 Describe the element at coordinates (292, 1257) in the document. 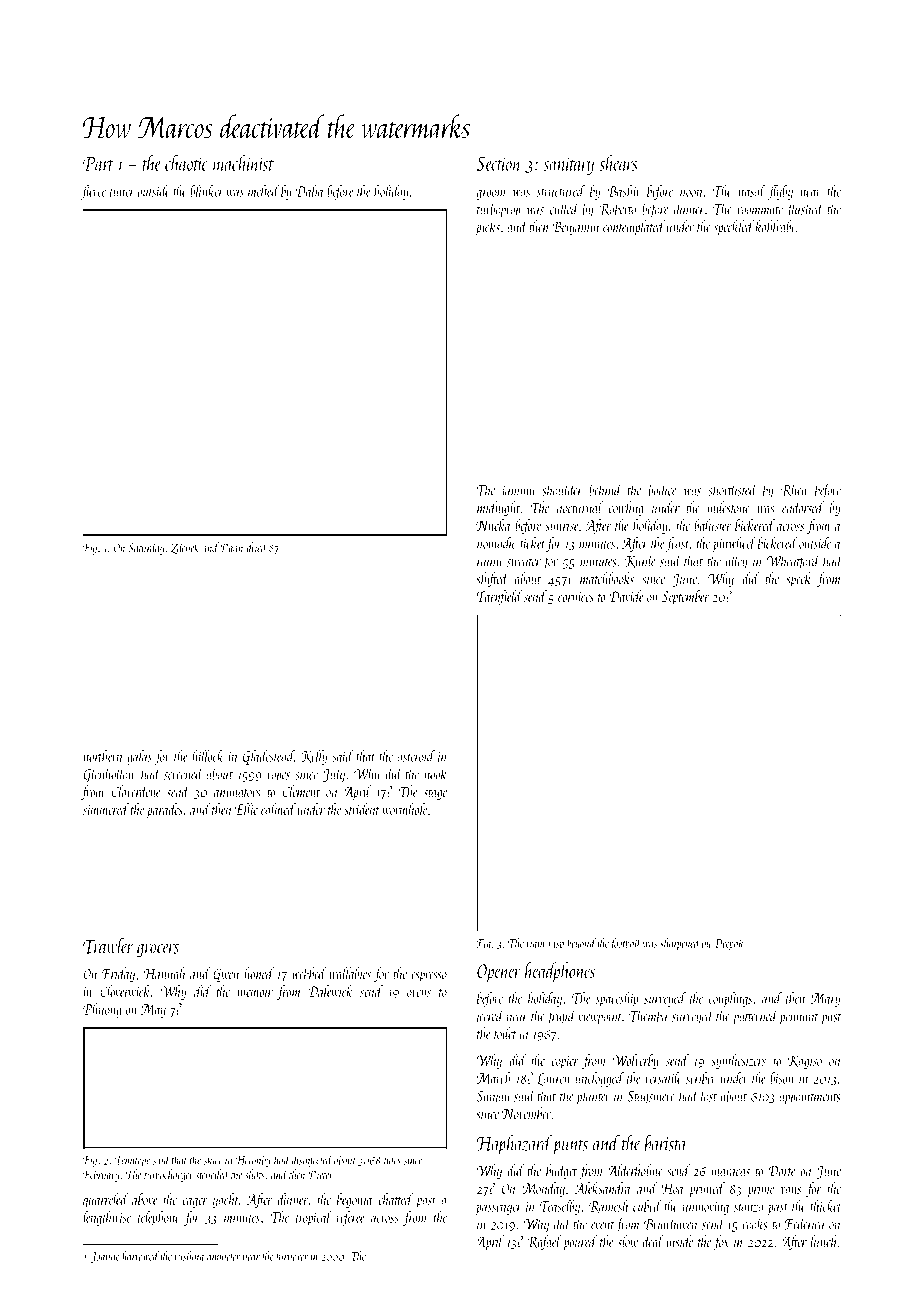

I see `turnover` at that location.
